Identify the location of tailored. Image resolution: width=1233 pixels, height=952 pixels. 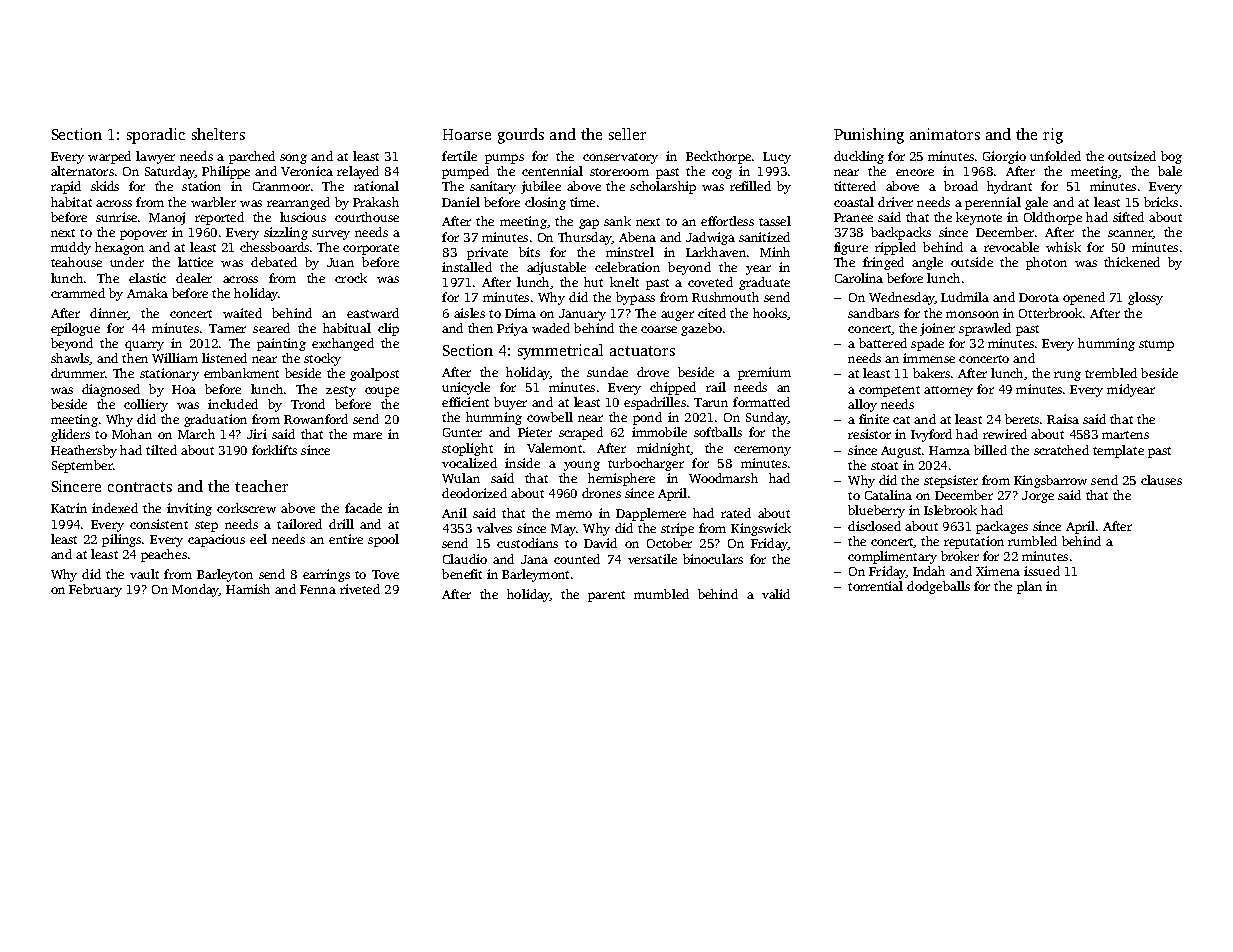
(299, 524).
